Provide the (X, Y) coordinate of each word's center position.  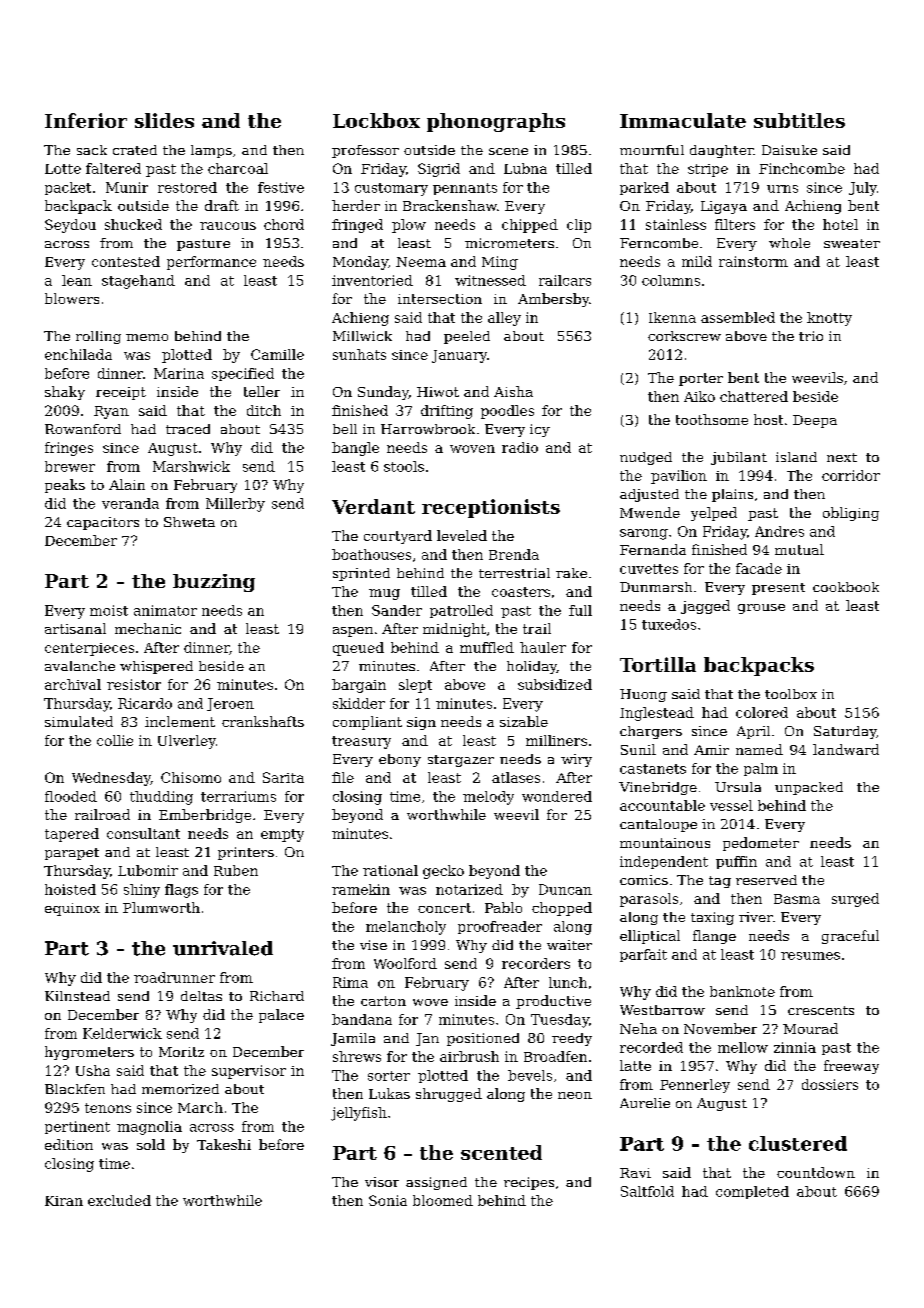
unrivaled (223, 948)
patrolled (461, 611)
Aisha (513, 391)
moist (109, 610)
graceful (850, 937)
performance (211, 263)
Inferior (86, 120)
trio (811, 336)
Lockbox (376, 120)
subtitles (799, 120)
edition (69, 1144)
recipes (529, 1183)
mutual (799, 549)
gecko (443, 872)
